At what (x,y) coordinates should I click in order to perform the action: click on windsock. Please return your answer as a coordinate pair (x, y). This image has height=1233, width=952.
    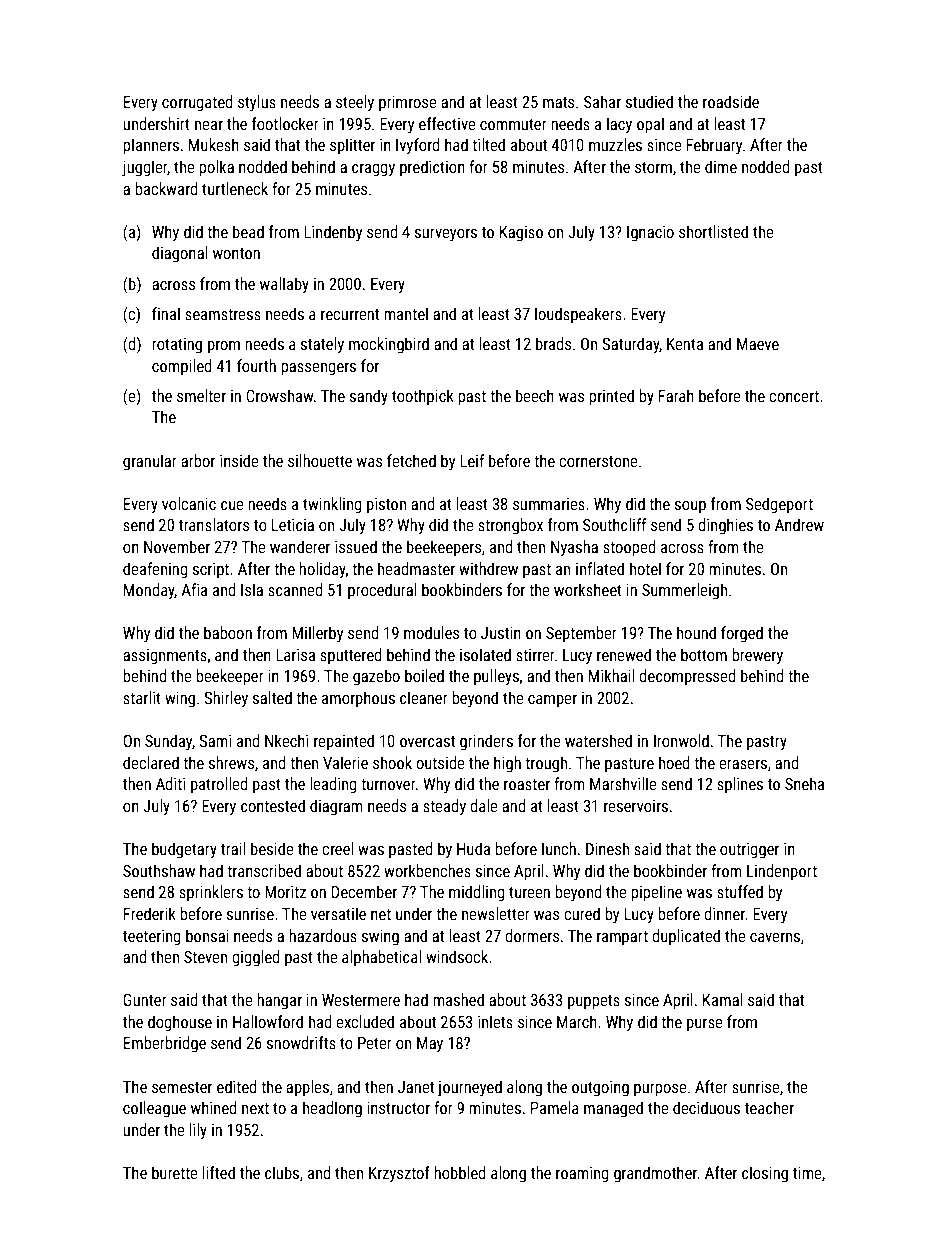
    Looking at the image, I should click on (457, 956).
